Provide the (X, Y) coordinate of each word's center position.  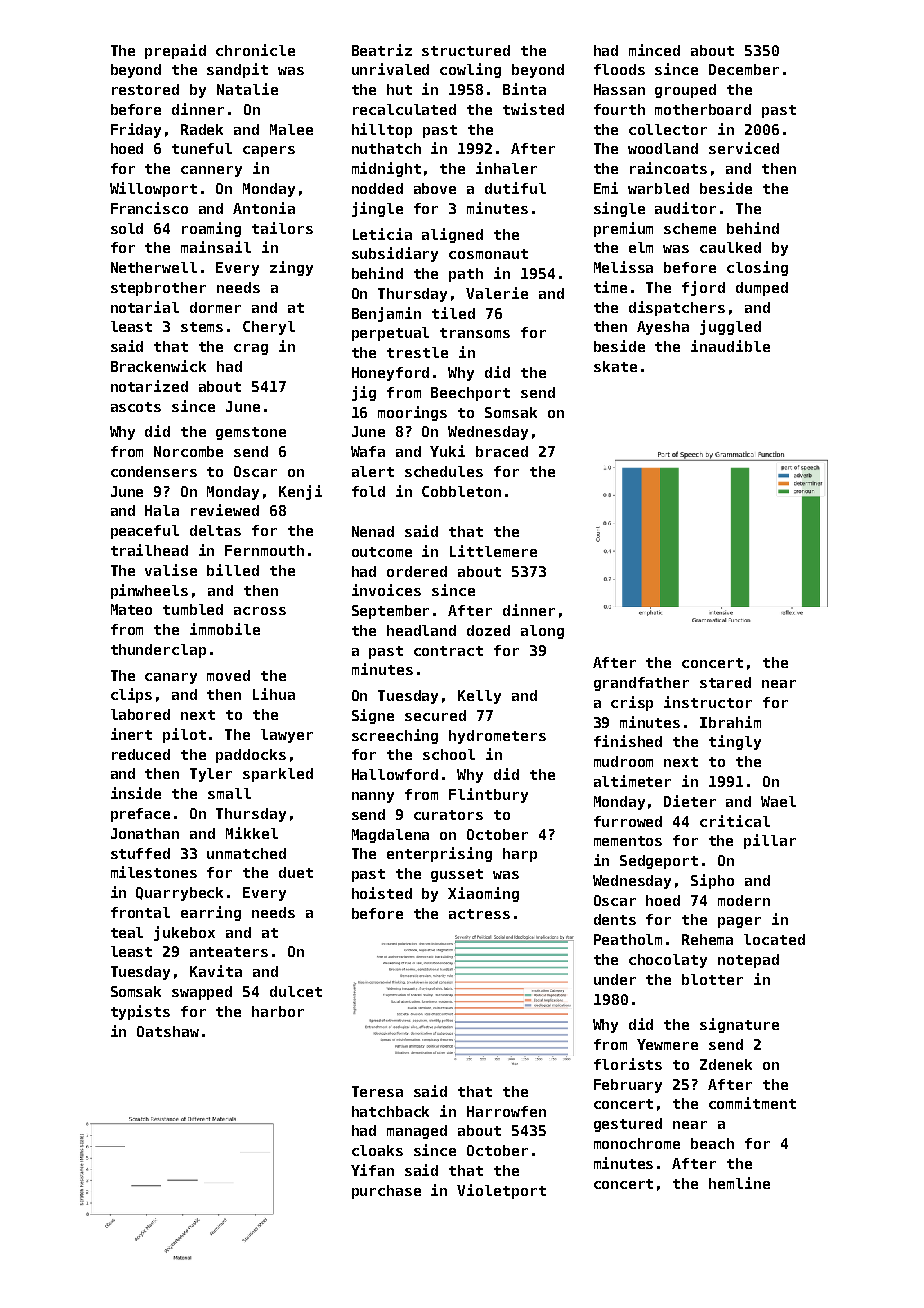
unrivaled (390, 69)
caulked (730, 247)
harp (520, 855)
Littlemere (493, 551)
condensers (154, 471)
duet (296, 872)
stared (725, 682)
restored (145, 89)
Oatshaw (168, 1031)
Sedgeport (659, 862)
